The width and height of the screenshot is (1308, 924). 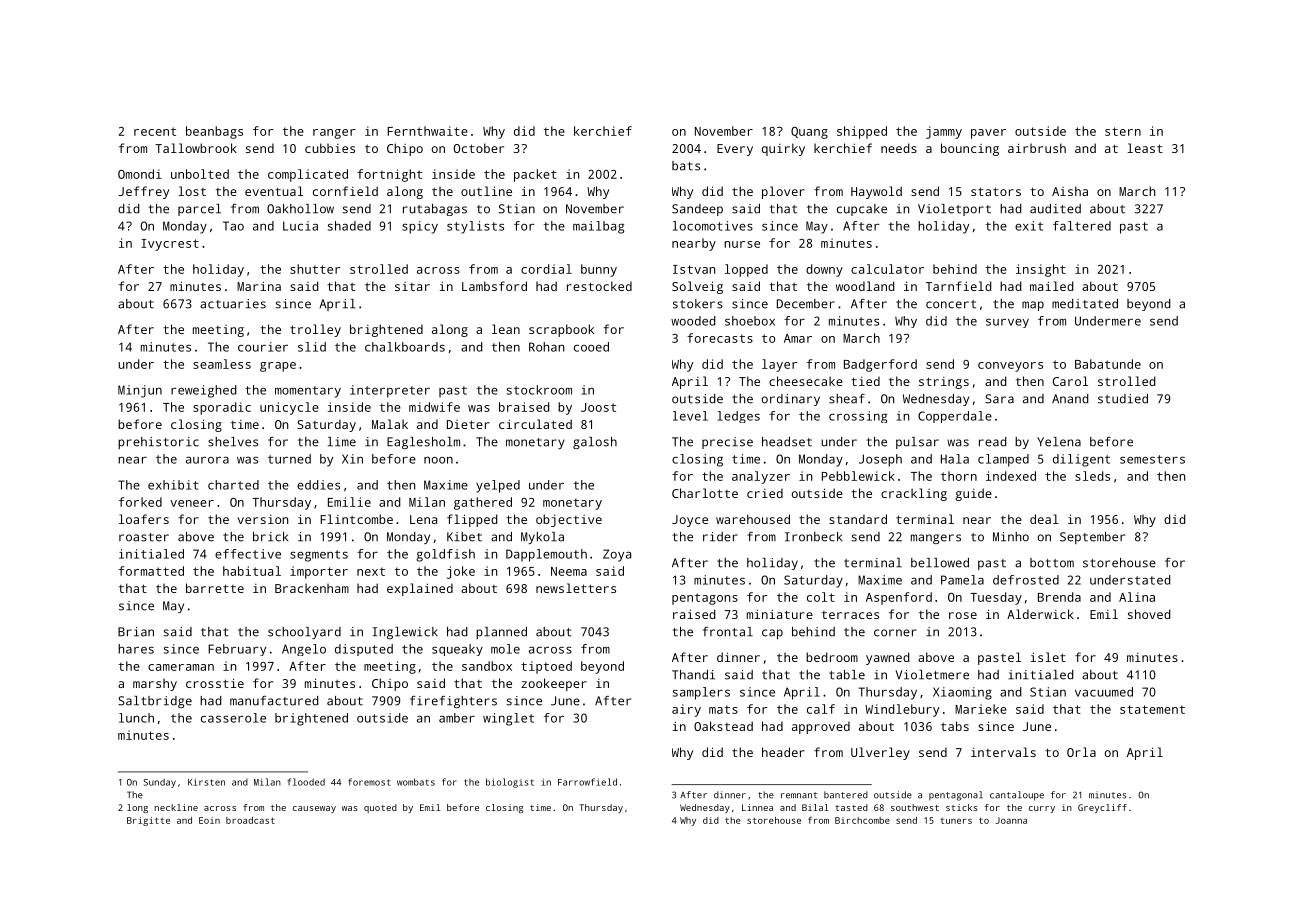 What do you see at coordinates (314, 809) in the screenshot?
I see `causeway` at bounding box center [314, 809].
